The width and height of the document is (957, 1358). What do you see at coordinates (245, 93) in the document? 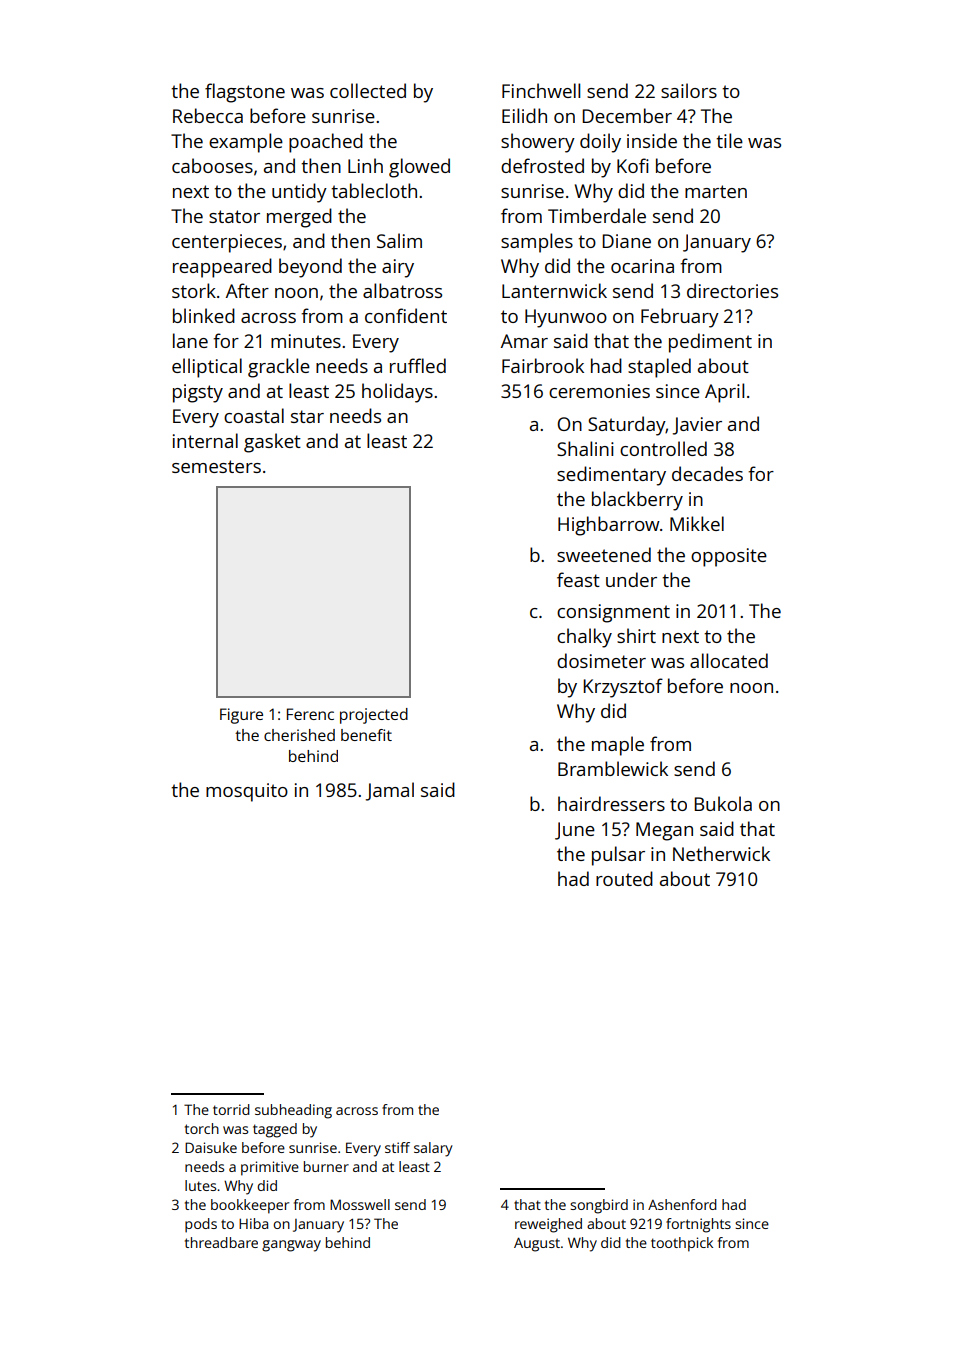
I see `flagstone` at bounding box center [245, 93].
